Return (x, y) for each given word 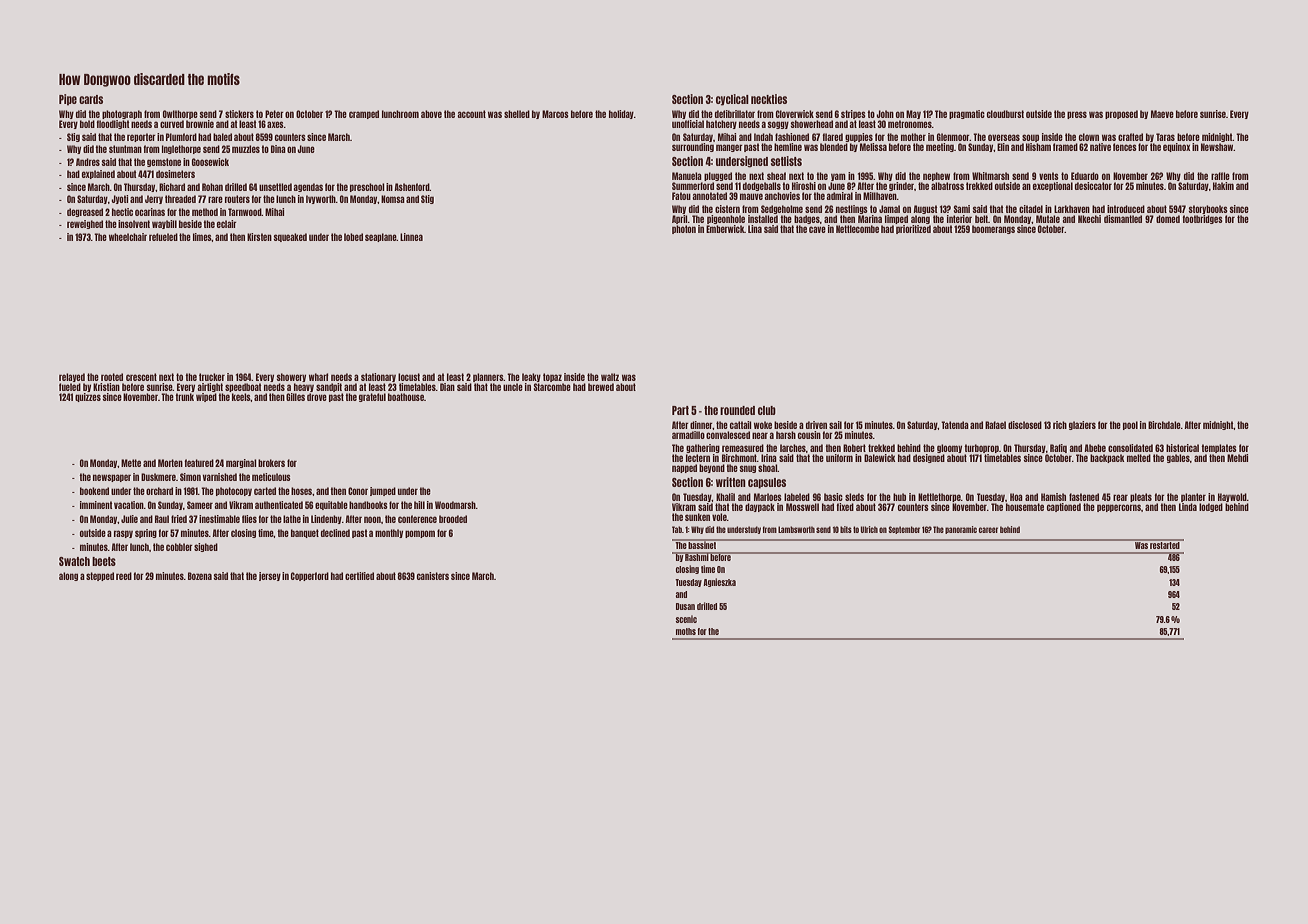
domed (1168, 219)
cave (817, 229)
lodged (1211, 507)
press (1077, 115)
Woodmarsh (455, 505)
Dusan (685, 606)
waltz (610, 377)
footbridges (1202, 219)
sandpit (329, 387)
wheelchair (128, 237)
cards (91, 99)
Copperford (310, 576)
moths (686, 631)
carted (265, 491)
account (472, 114)
